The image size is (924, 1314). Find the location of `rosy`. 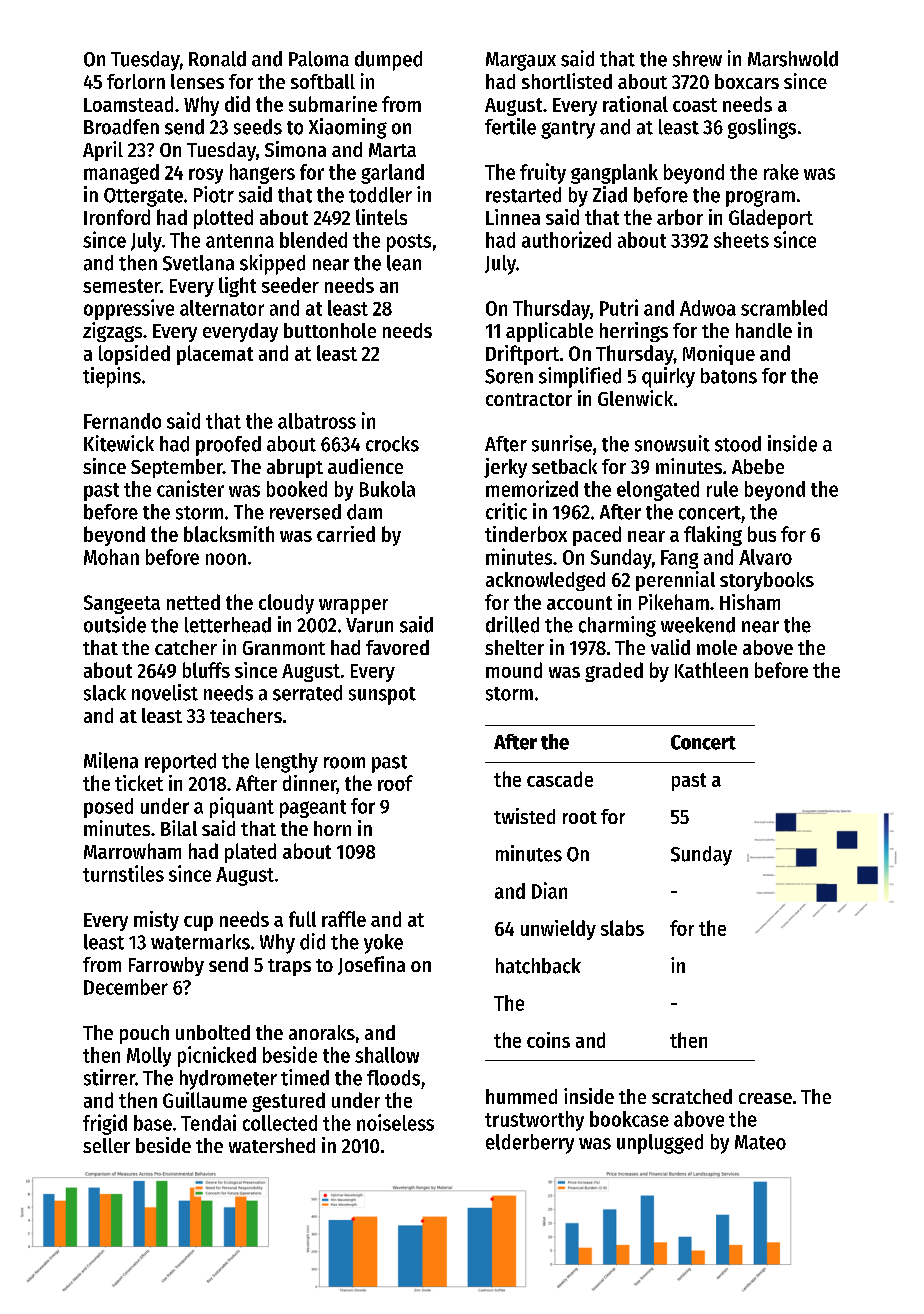

rosy is located at coordinates (206, 176).
